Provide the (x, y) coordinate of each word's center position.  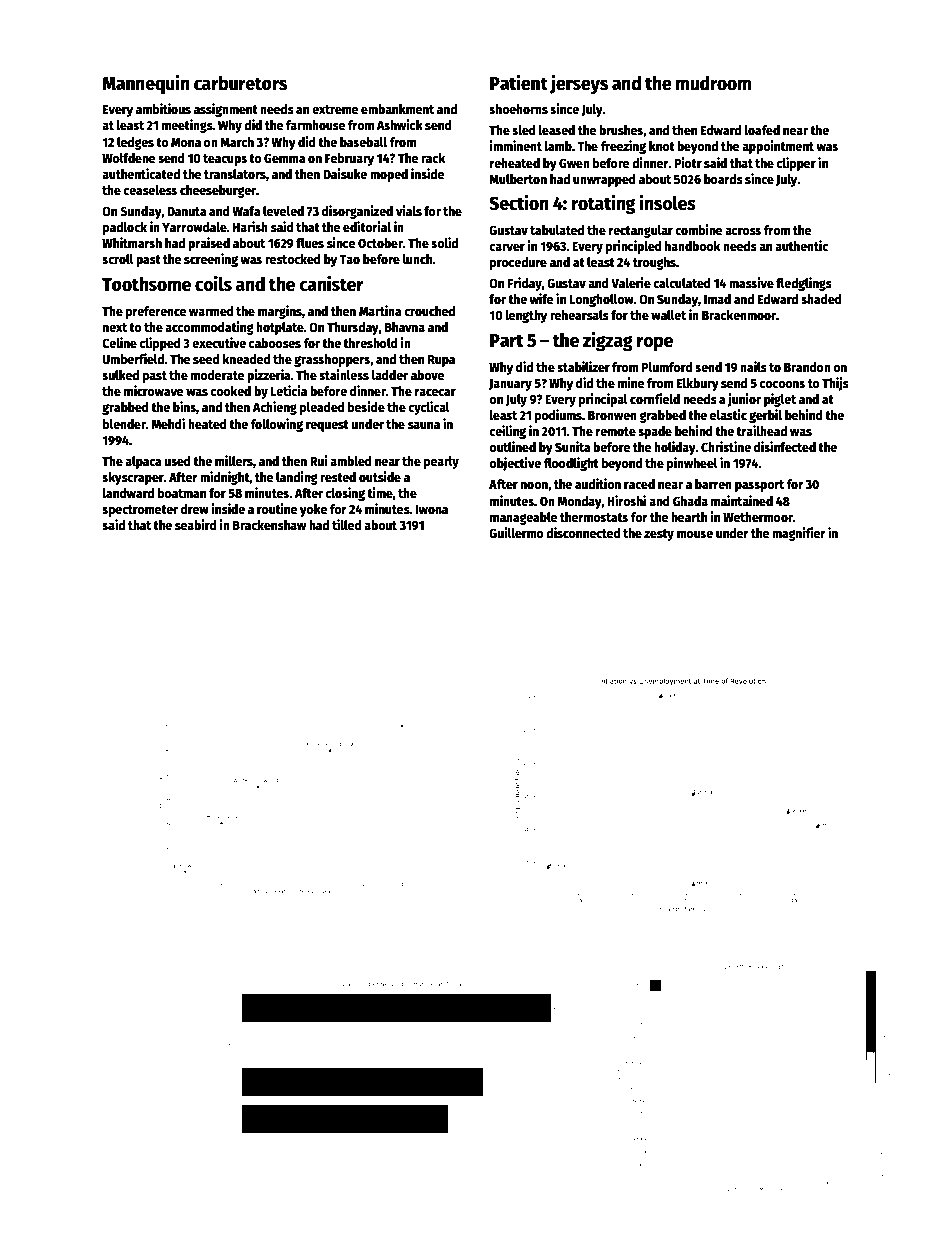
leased (556, 130)
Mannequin (145, 84)
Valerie (631, 282)
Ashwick (400, 124)
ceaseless (150, 190)
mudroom (713, 83)
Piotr (688, 162)
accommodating (209, 328)
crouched (429, 311)
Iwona (431, 509)
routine (277, 508)
